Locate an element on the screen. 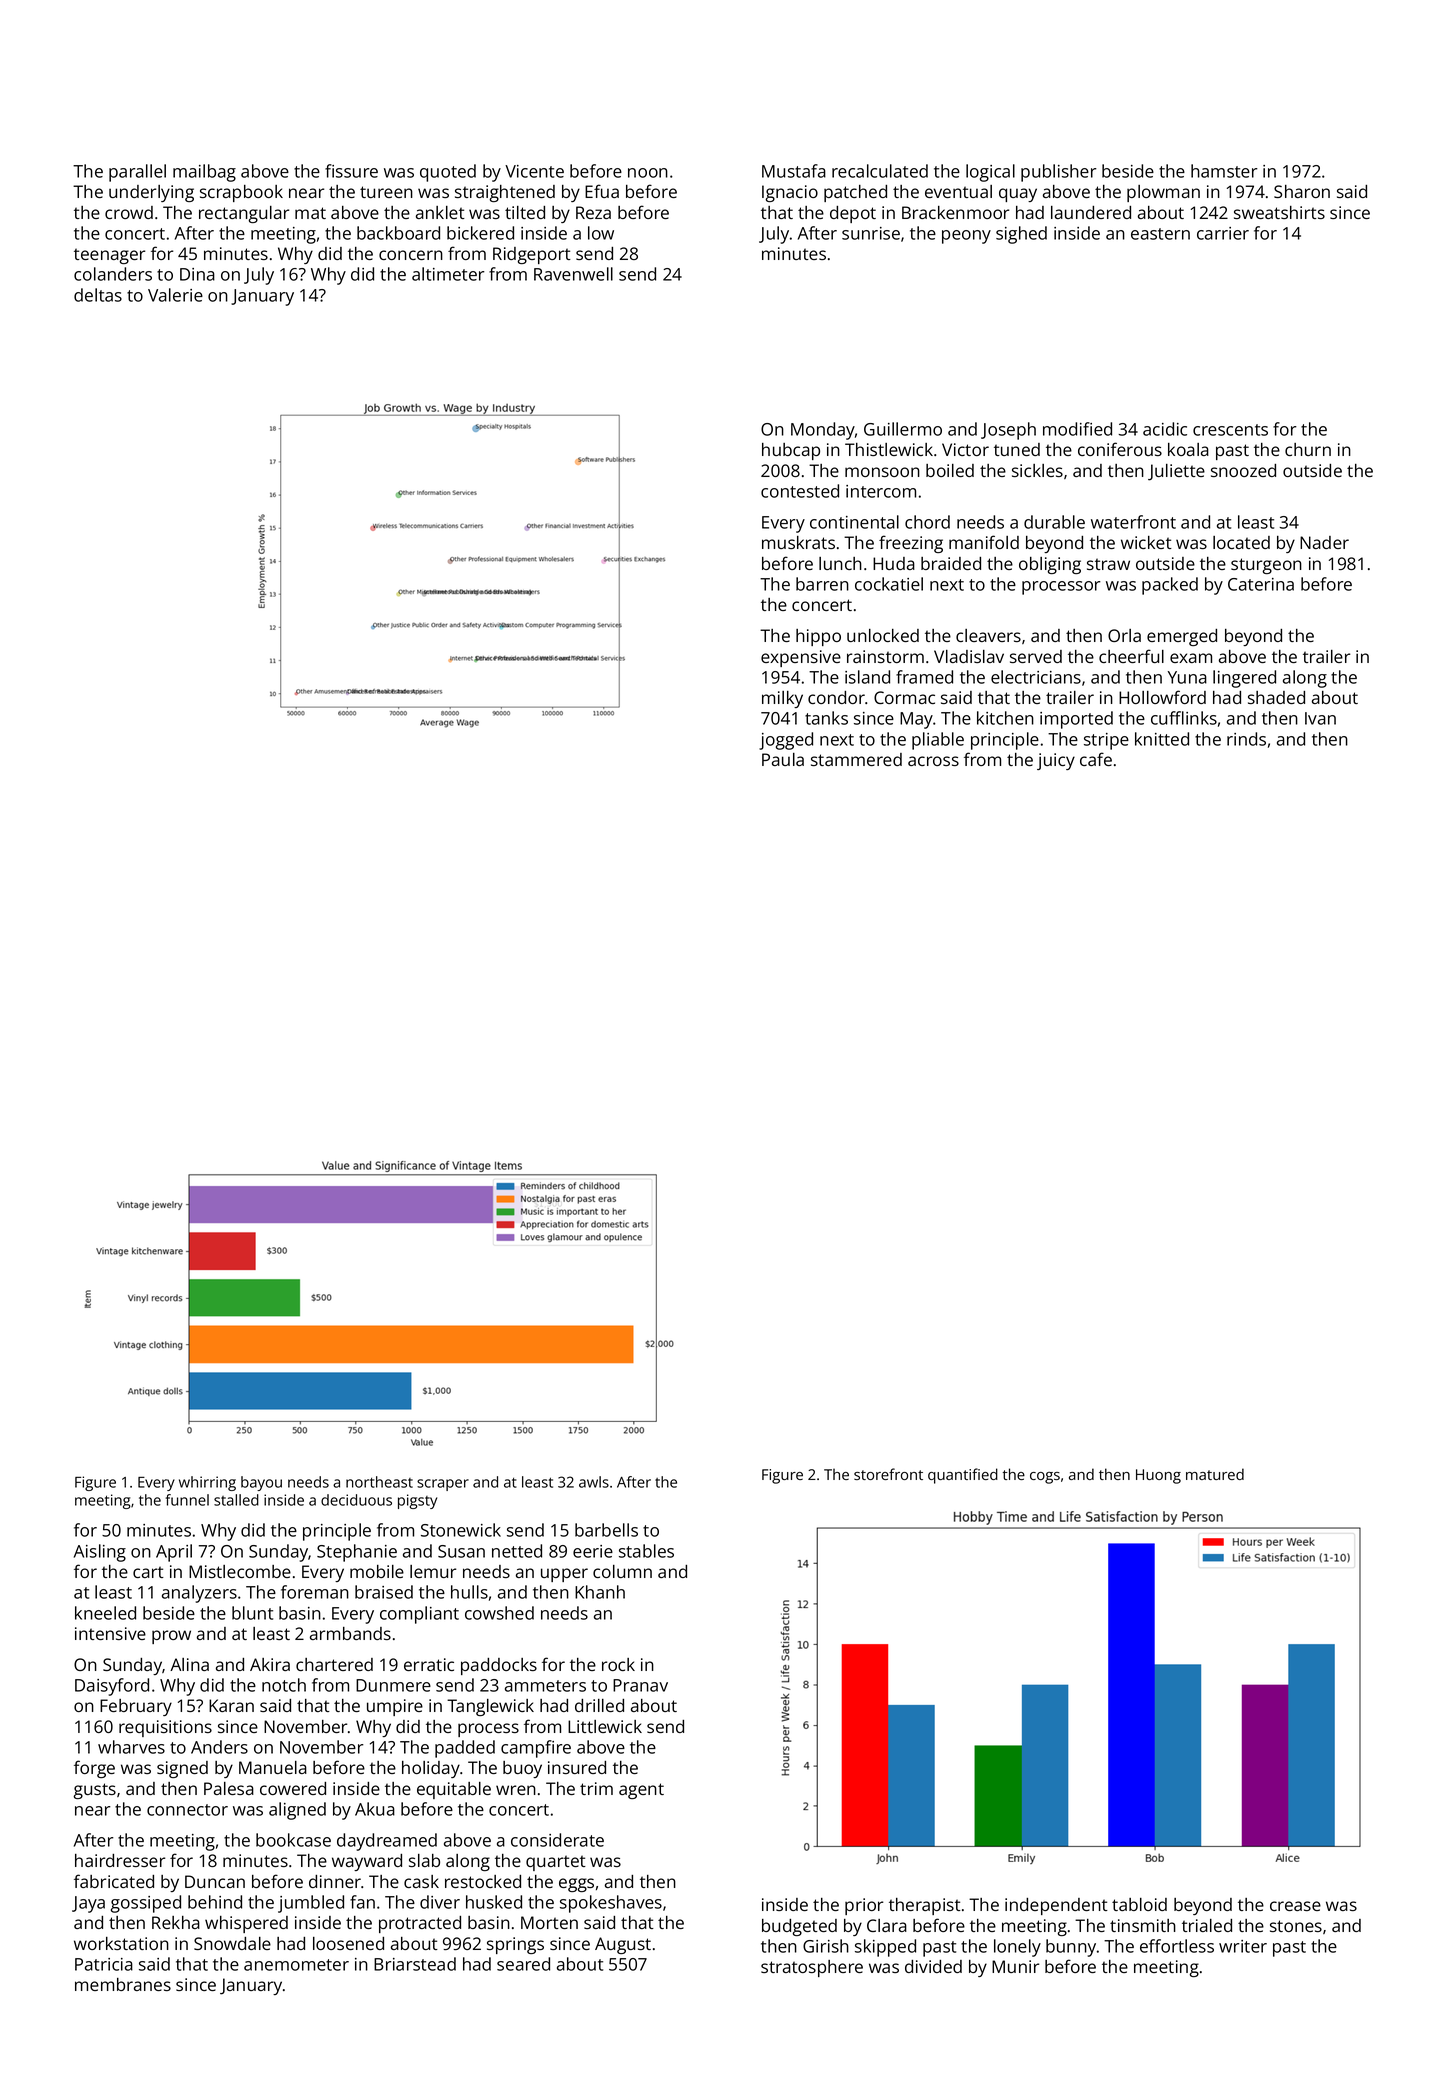 The image size is (1450, 2100). jogged is located at coordinates (786, 741).
